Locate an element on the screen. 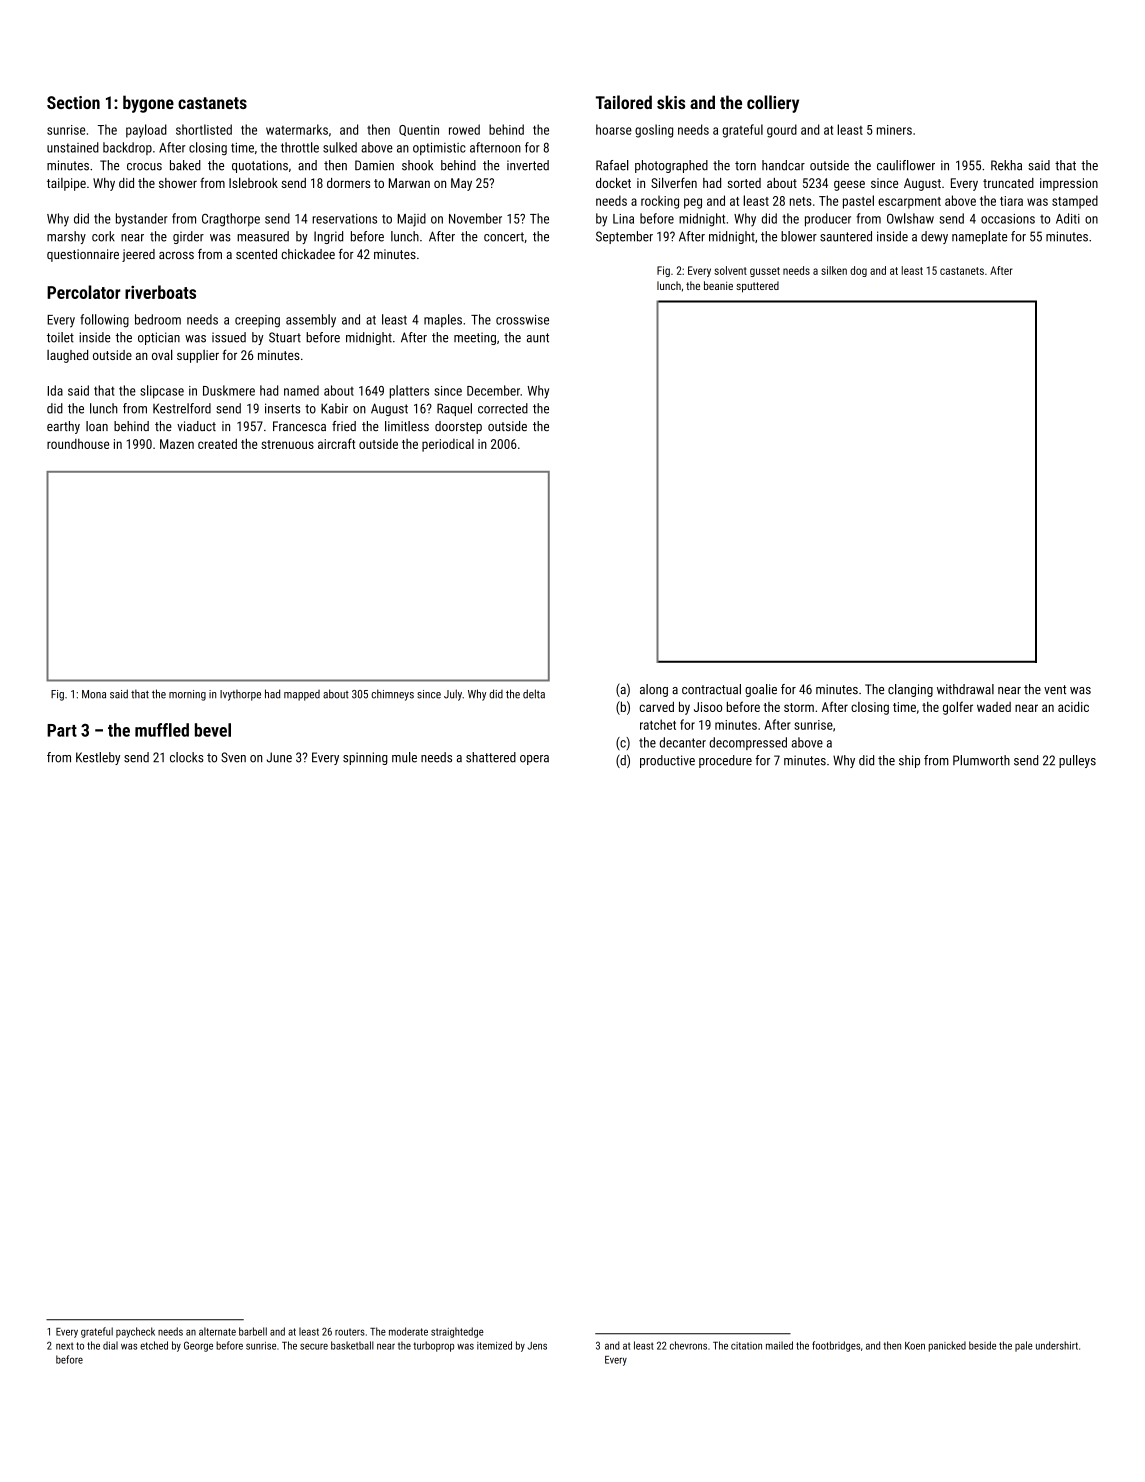 The width and height of the screenshot is (1145, 1482). delta is located at coordinates (534, 694).
